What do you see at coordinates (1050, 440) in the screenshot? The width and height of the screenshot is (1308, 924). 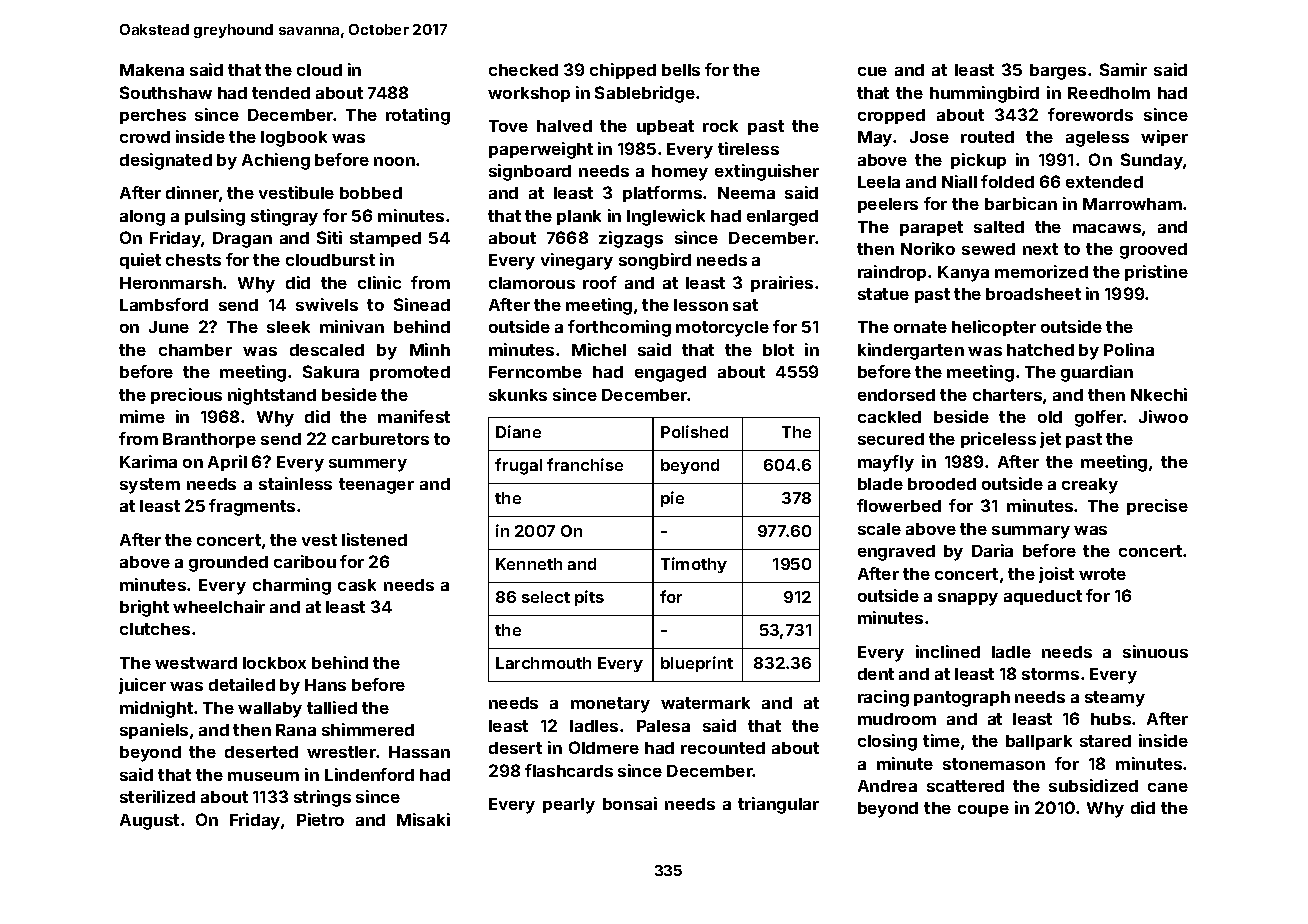 I see `jet` at bounding box center [1050, 440].
